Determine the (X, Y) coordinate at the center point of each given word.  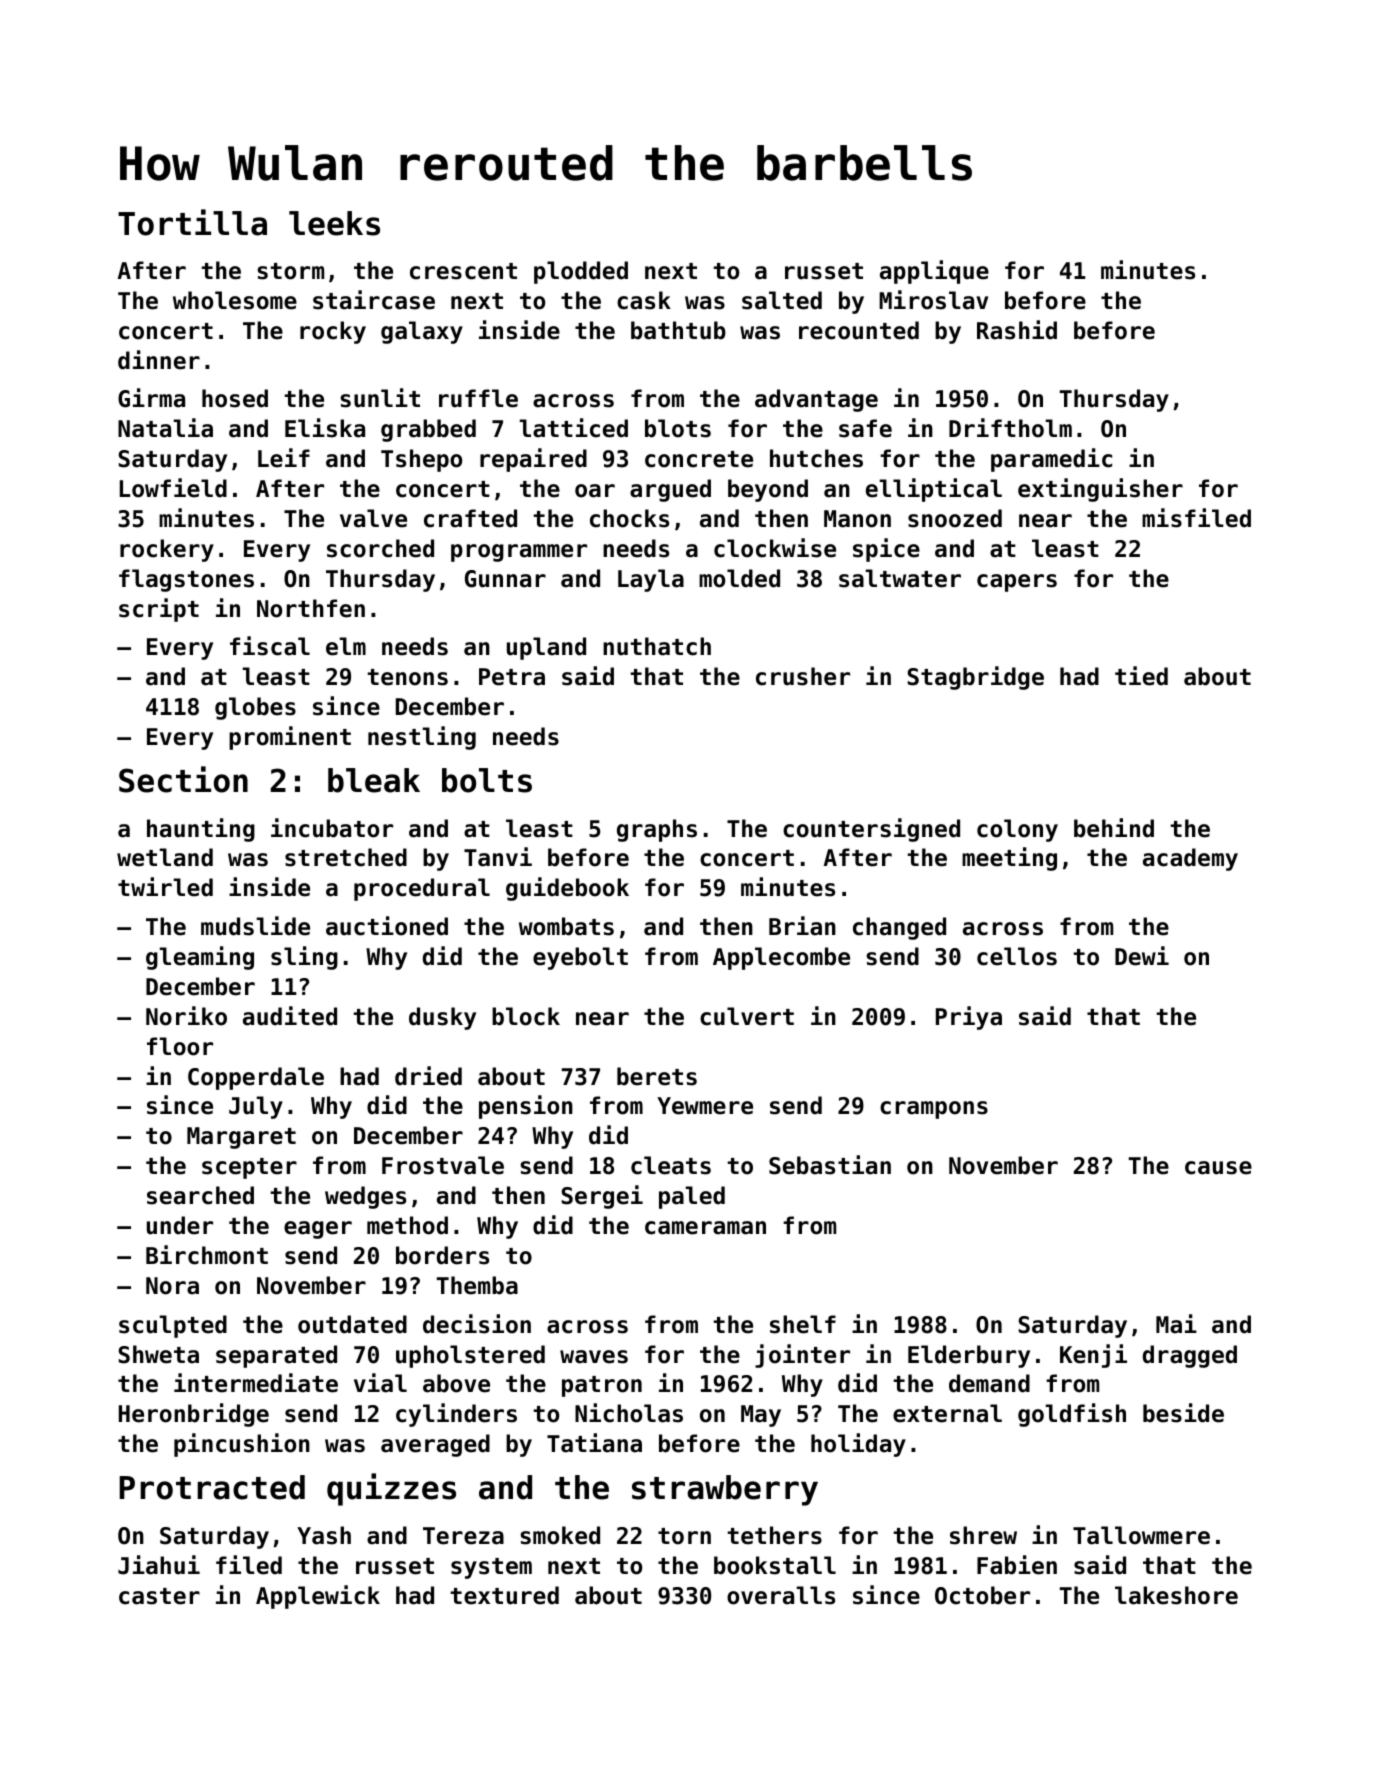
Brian (802, 926)
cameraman (705, 1228)
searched (200, 1195)
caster (159, 1596)
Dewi (1142, 956)
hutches (816, 458)
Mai (1176, 1324)
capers (1017, 583)
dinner (159, 360)
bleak (374, 780)
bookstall (775, 1565)
